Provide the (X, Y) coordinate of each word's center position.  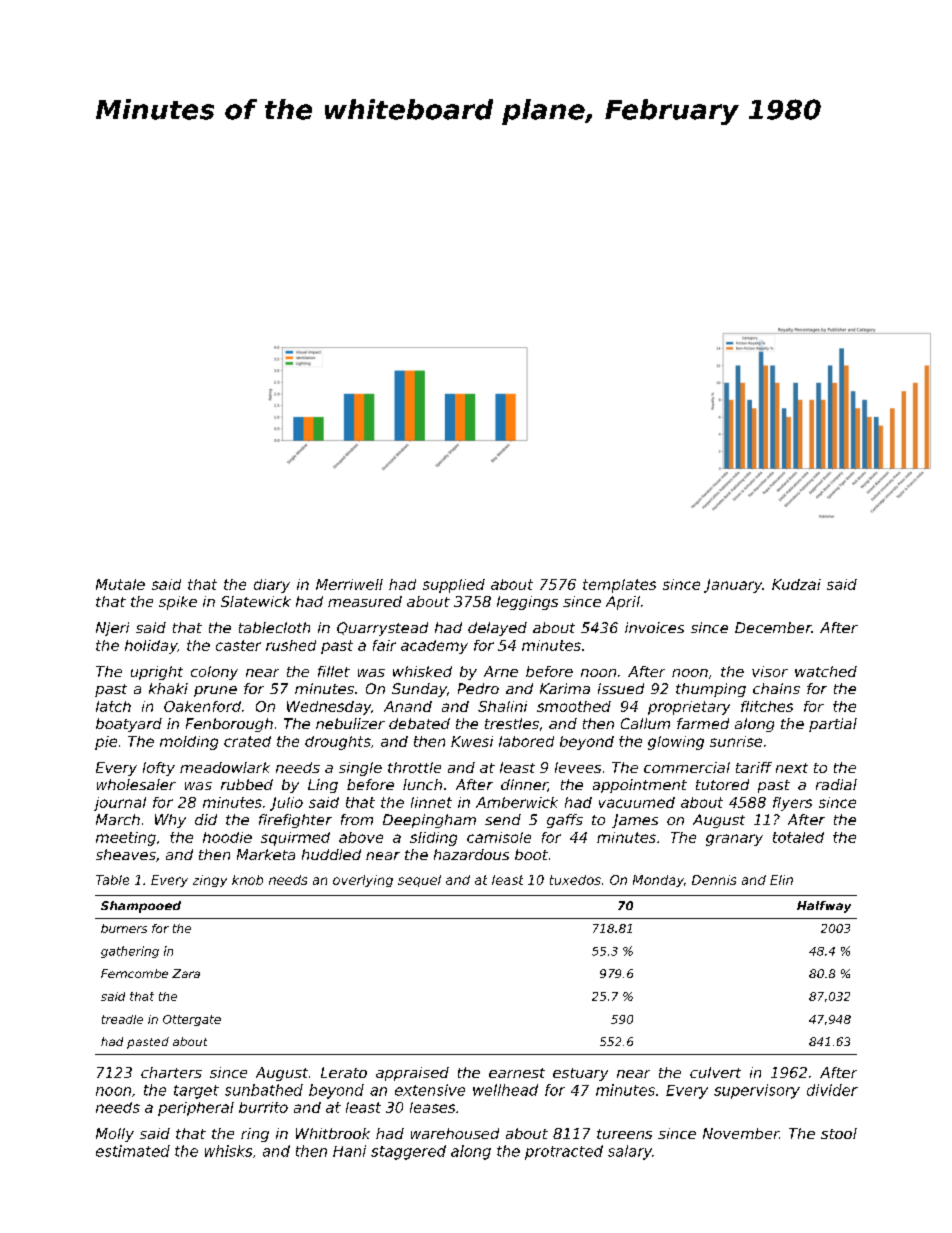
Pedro (478, 688)
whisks (228, 1151)
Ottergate (192, 1020)
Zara (186, 973)
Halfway (824, 907)
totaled (798, 837)
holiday (151, 647)
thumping (711, 690)
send (503, 819)
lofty (159, 769)
